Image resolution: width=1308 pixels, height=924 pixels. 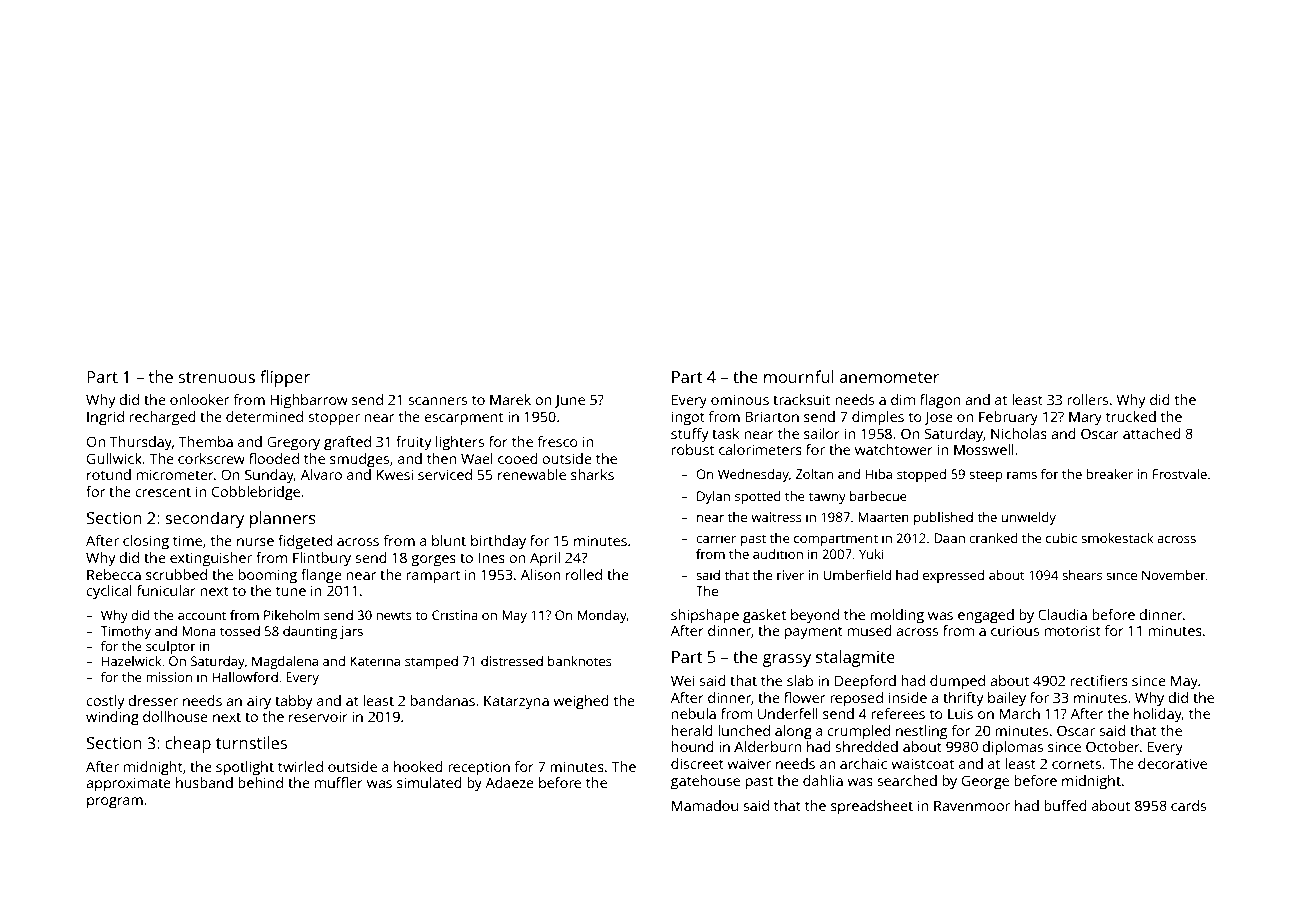 I want to click on November, so click(x=1174, y=575).
